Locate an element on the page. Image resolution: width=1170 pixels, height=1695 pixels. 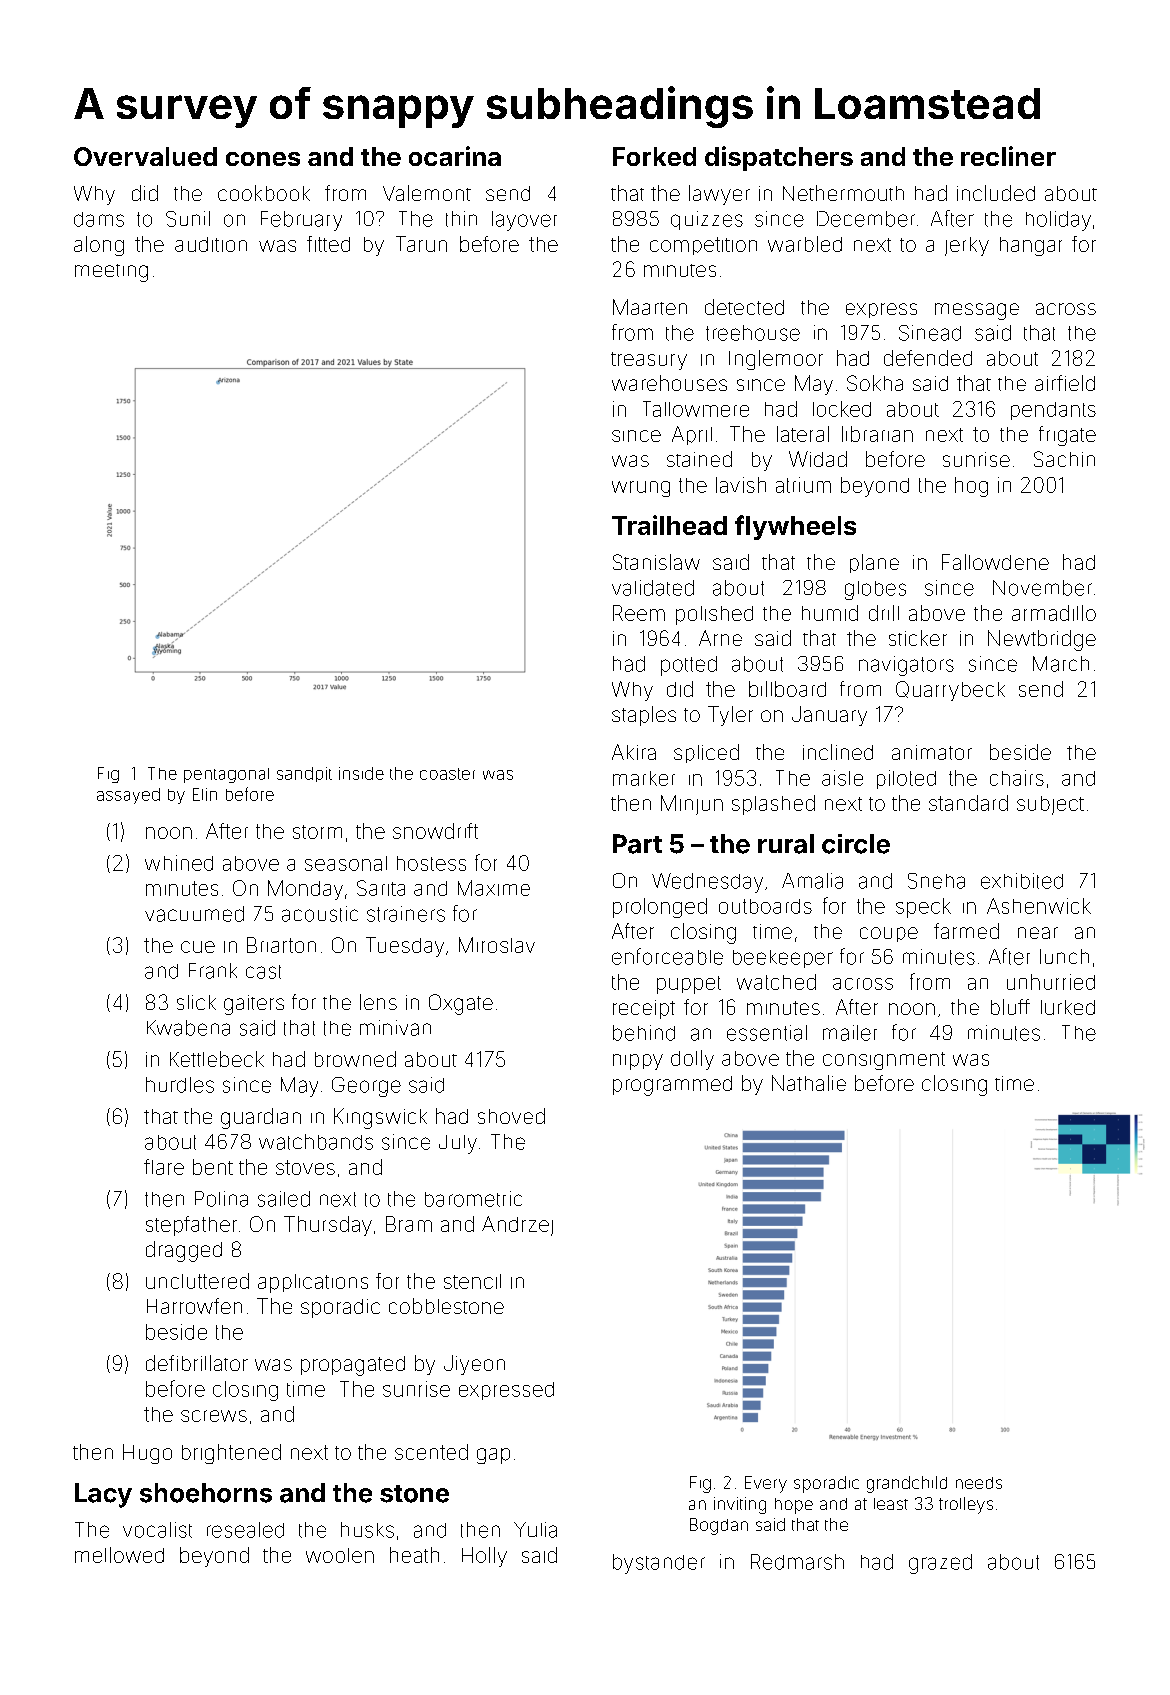
Sinead is located at coordinates (930, 333).
